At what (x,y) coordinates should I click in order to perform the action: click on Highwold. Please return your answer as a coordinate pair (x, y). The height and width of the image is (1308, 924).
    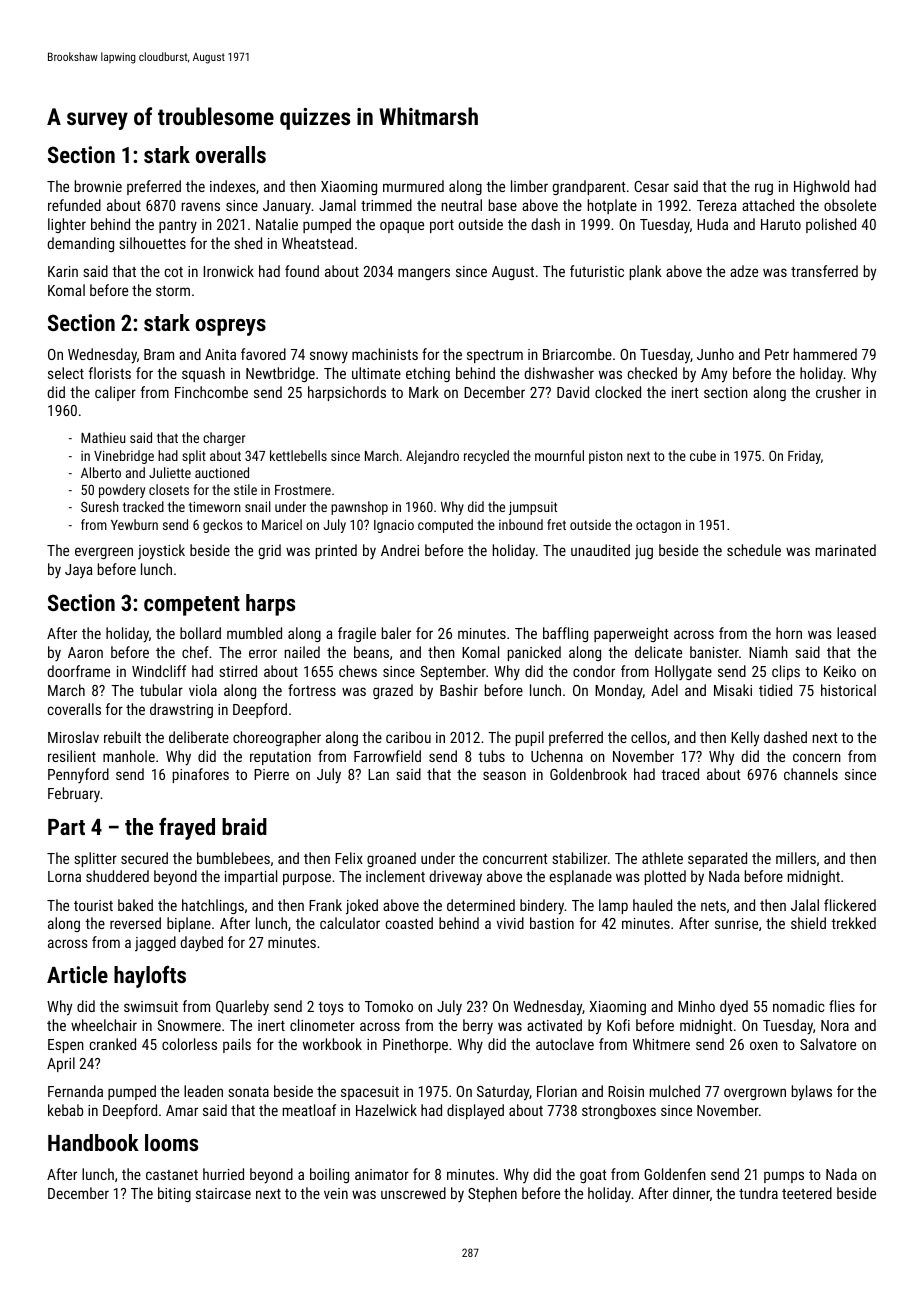
    Looking at the image, I should click on (821, 187).
